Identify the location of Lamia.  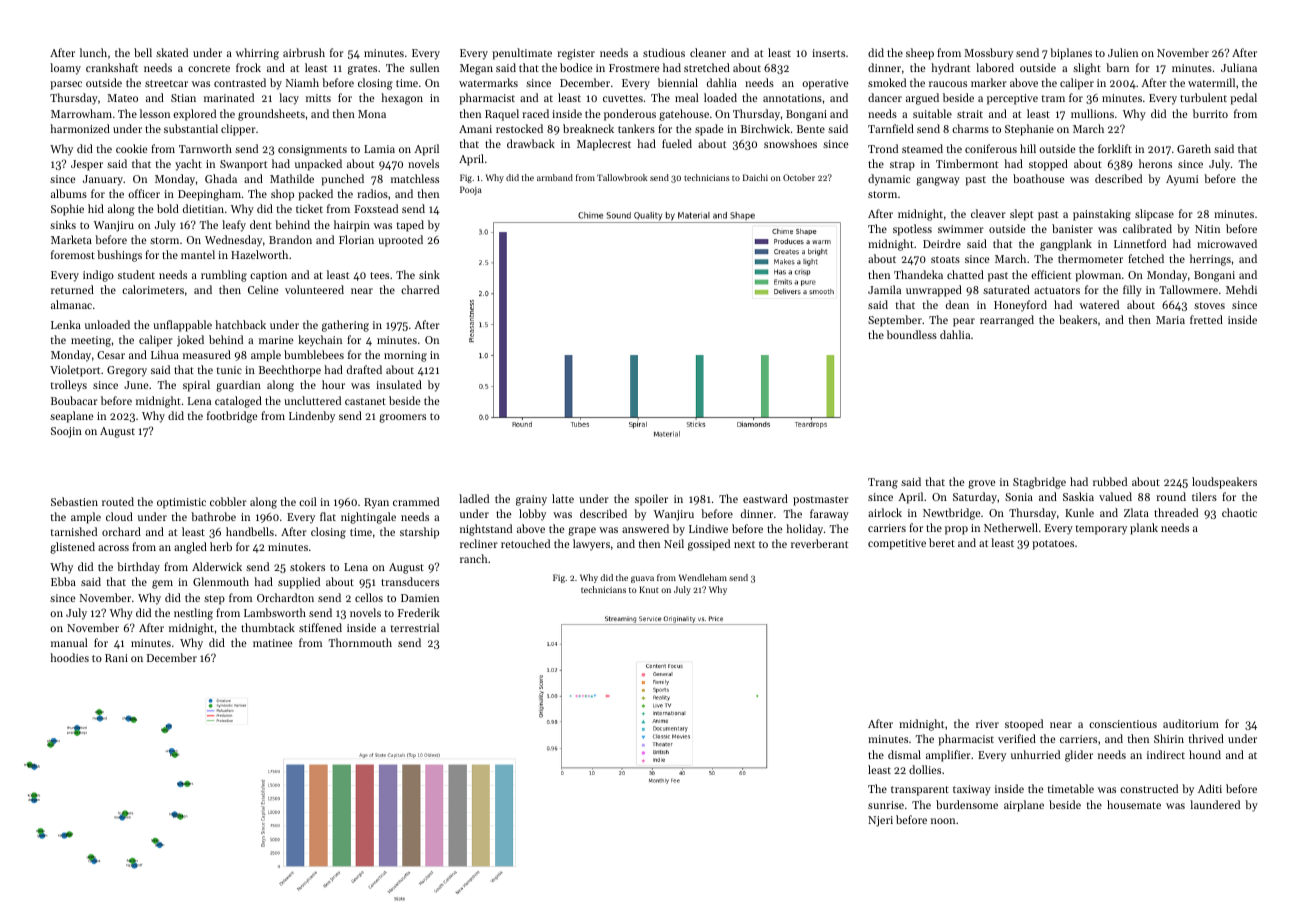
(379, 149).
